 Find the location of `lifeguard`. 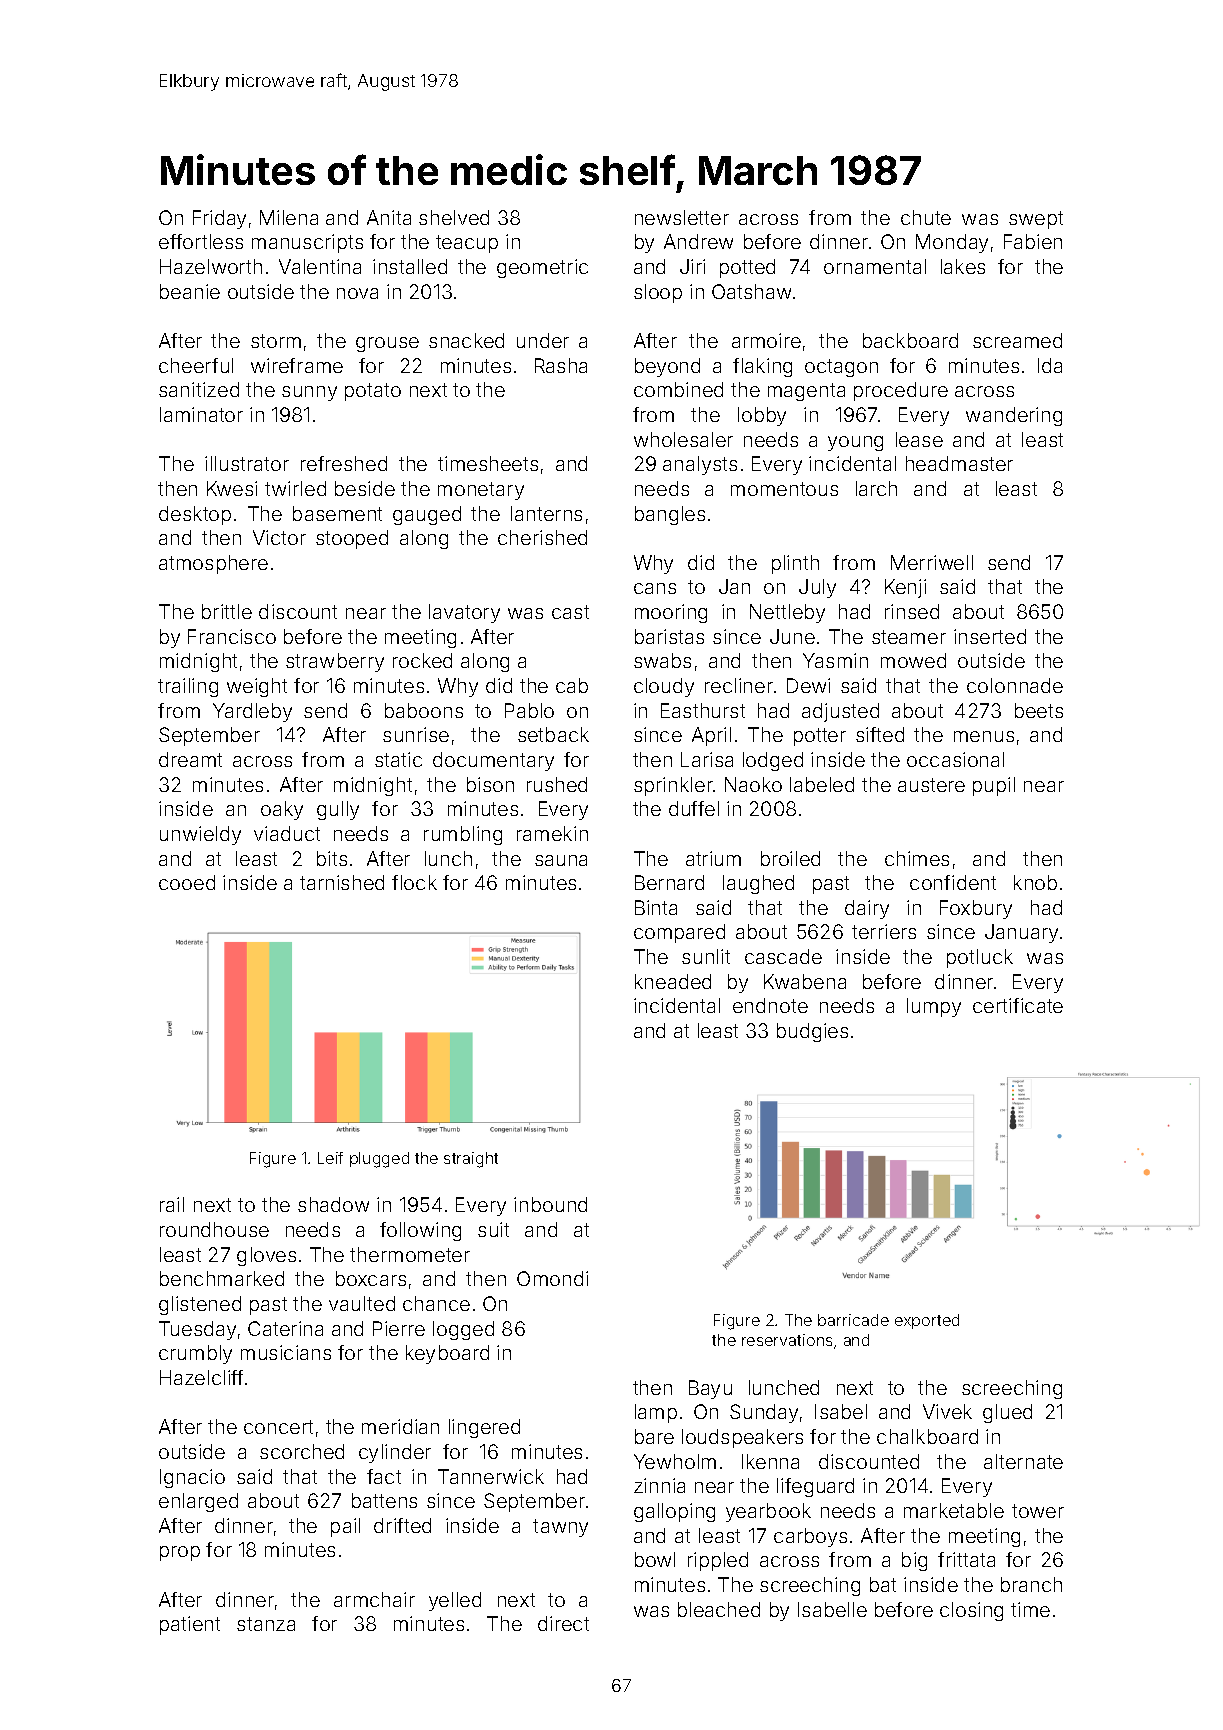

lifeguard is located at coordinates (815, 1487).
